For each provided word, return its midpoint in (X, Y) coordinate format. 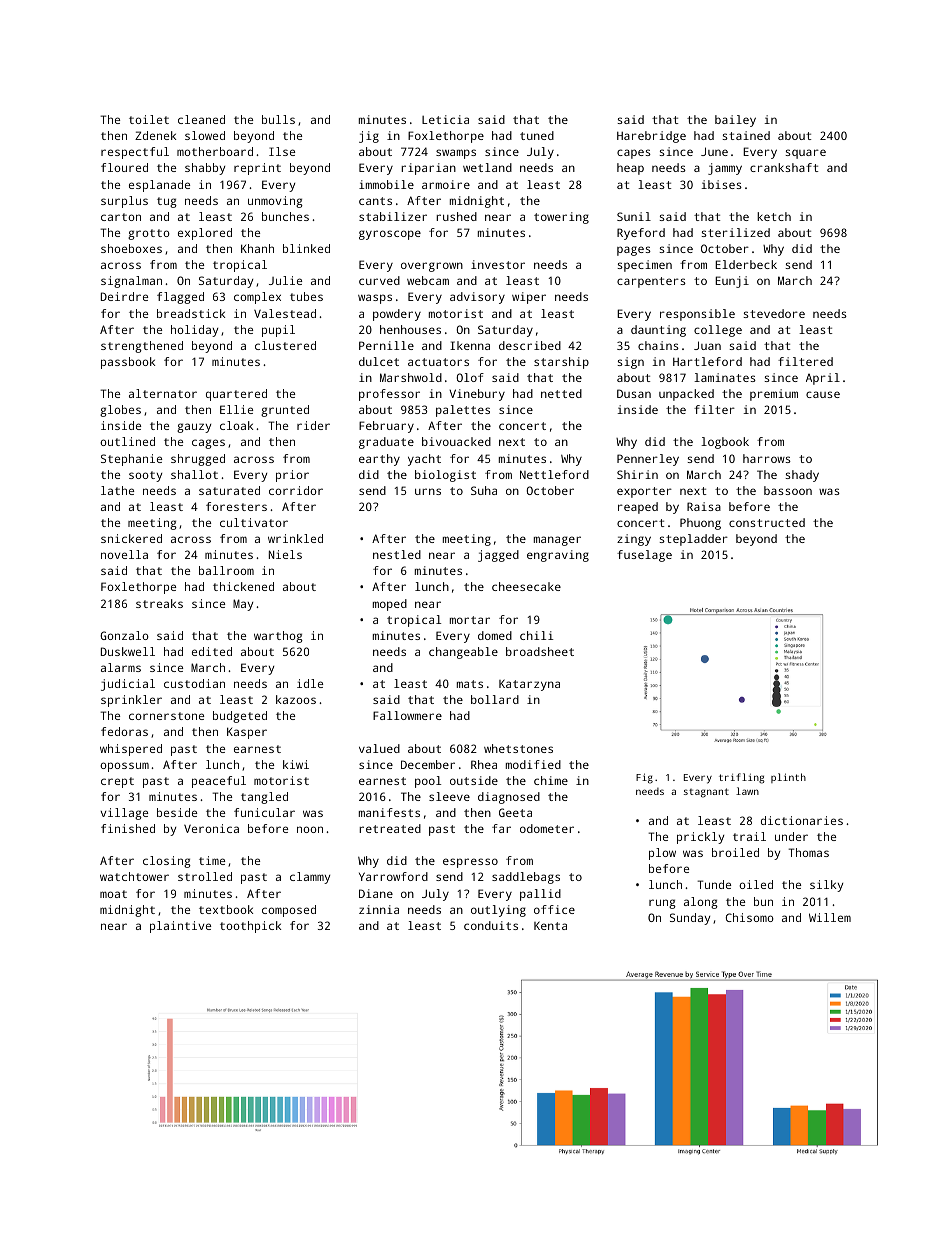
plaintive (180, 927)
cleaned (201, 119)
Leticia (445, 119)
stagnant (706, 793)
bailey (735, 121)
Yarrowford (393, 876)
